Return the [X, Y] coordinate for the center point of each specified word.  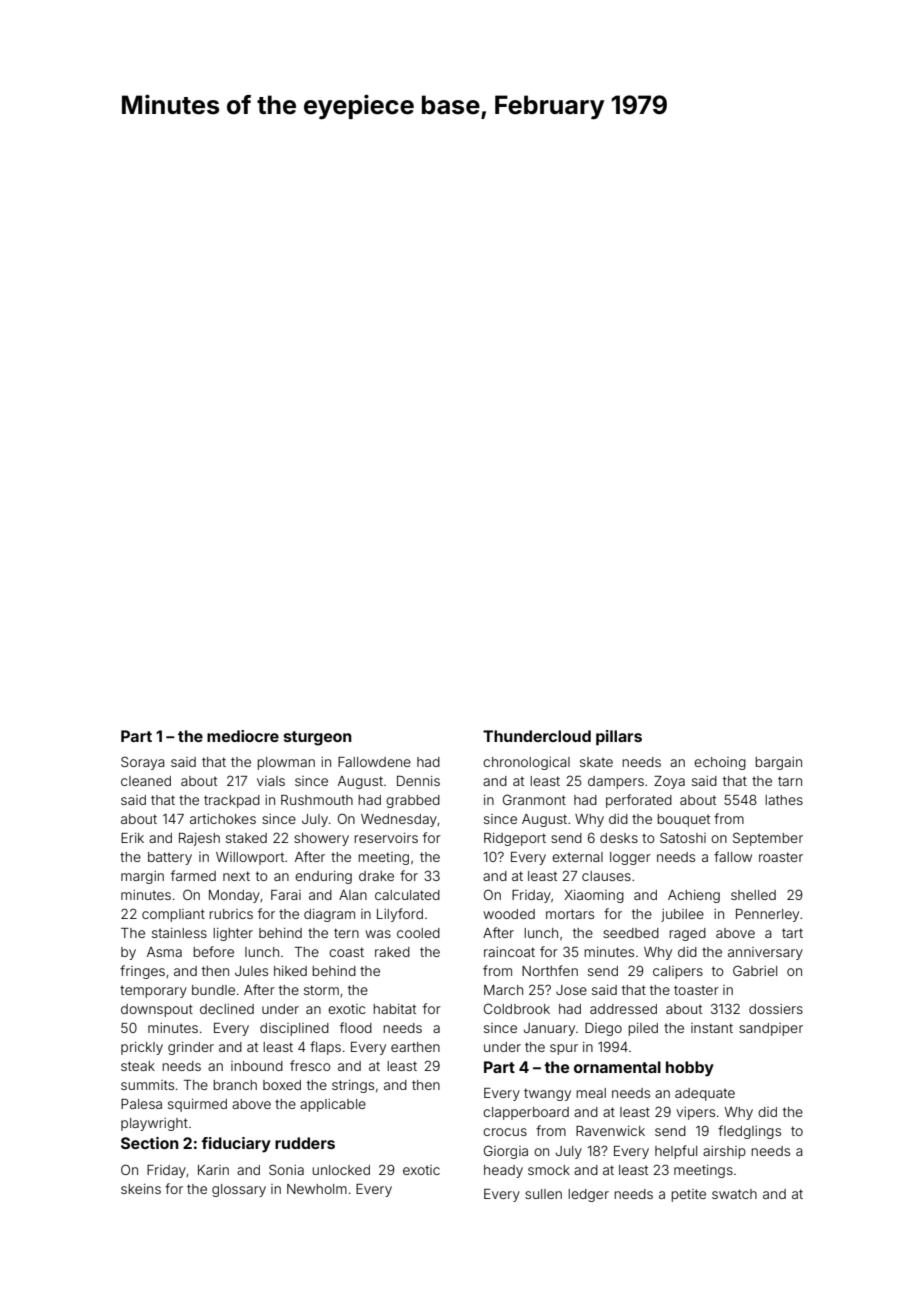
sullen [543, 1194]
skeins [141, 1189]
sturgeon [318, 738]
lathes [784, 800]
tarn [790, 781]
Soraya [143, 763]
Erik [132, 838]
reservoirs [386, 838]
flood [356, 1027]
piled [643, 1029]
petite [688, 1195]
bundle [213, 990]
